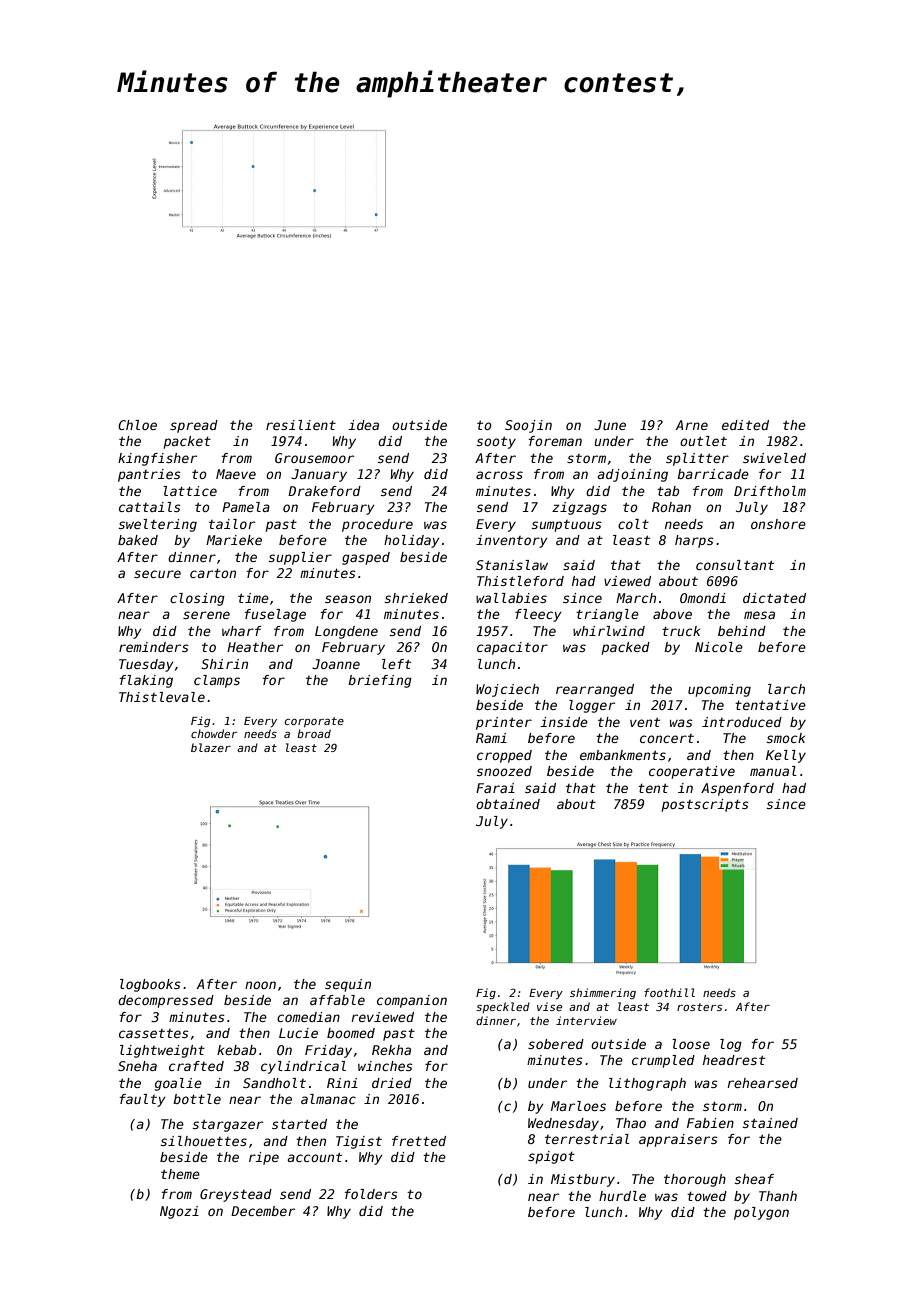 The height and width of the page is (1308, 924). I want to click on baked, so click(138, 540).
